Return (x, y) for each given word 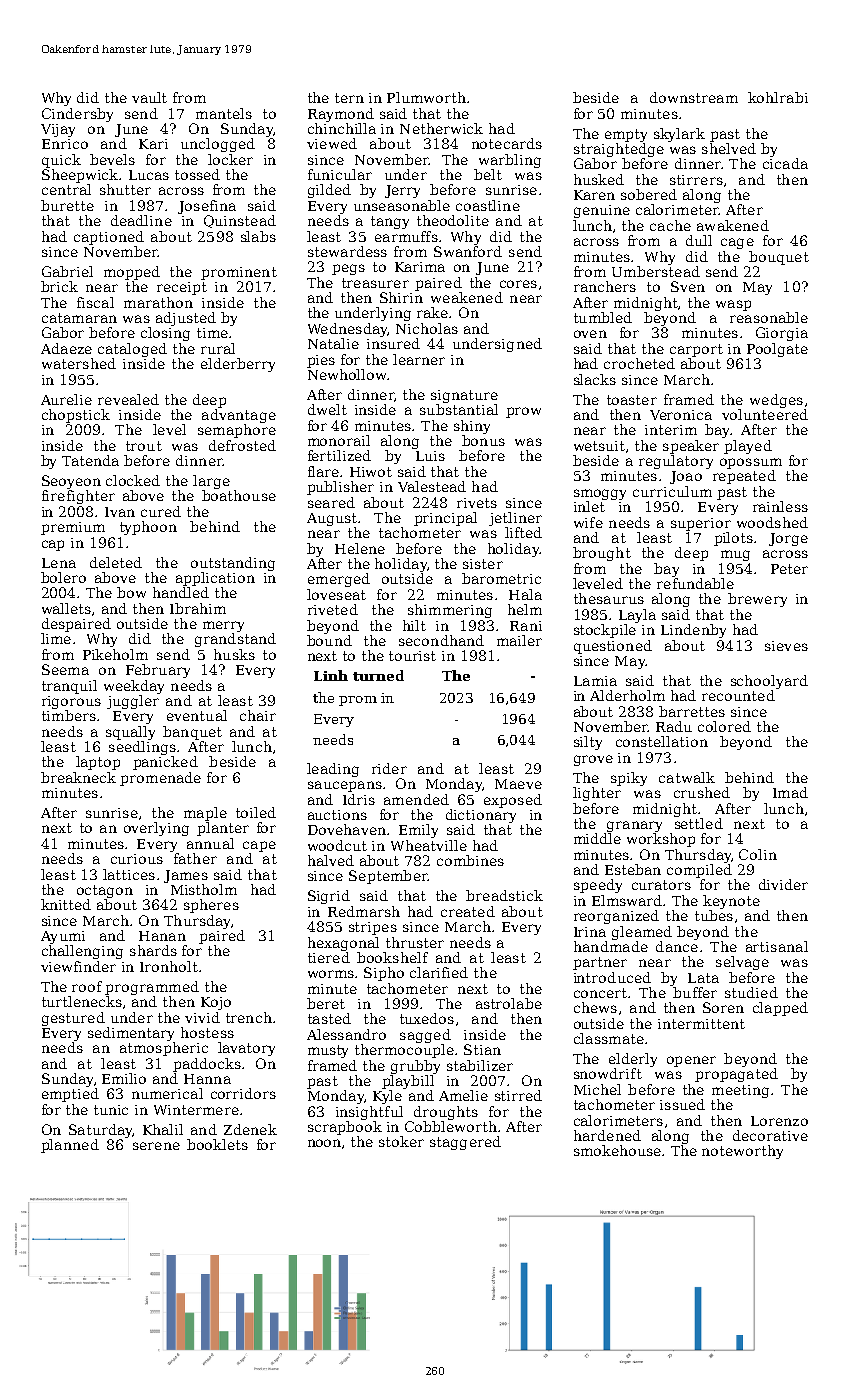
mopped (132, 273)
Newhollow (347, 374)
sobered (649, 194)
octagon (105, 891)
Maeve (518, 784)
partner (600, 963)
